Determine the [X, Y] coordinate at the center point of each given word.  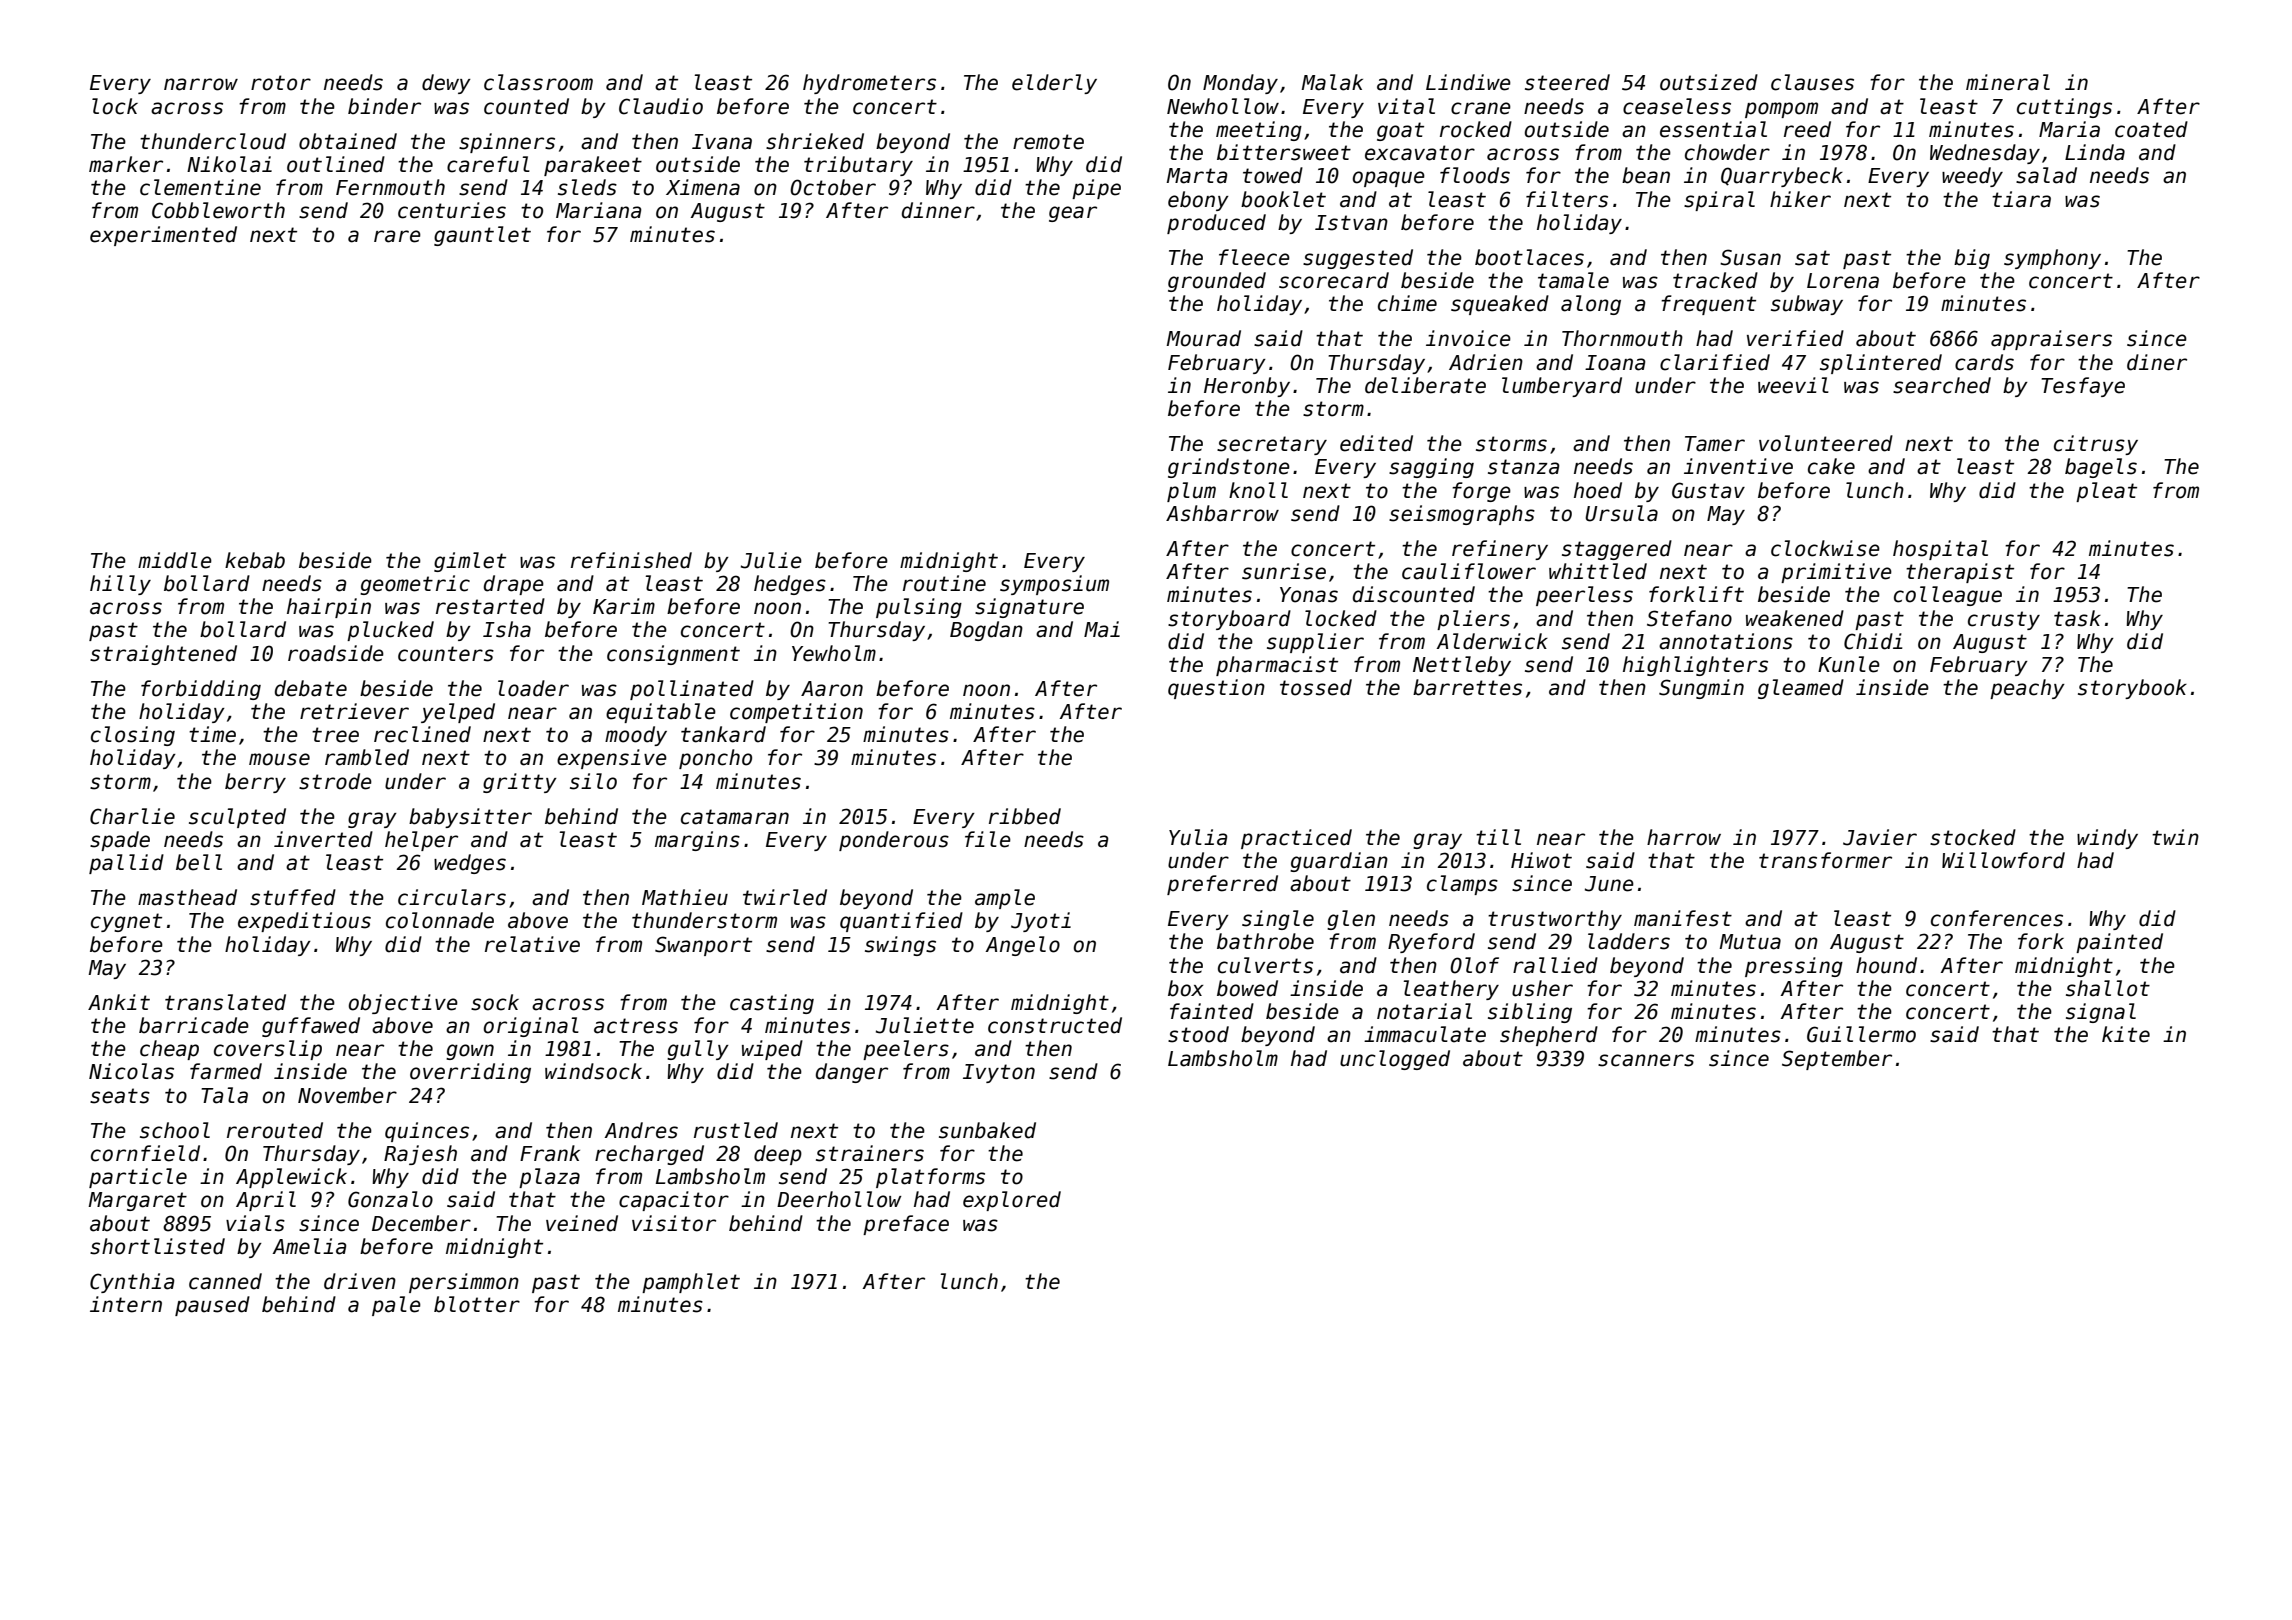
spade [120, 841]
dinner [938, 210]
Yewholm [834, 653]
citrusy [2096, 445]
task [2077, 618]
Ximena [703, 187]
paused [212, 1306]
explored [1012, 1201]
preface [906, 1225]
